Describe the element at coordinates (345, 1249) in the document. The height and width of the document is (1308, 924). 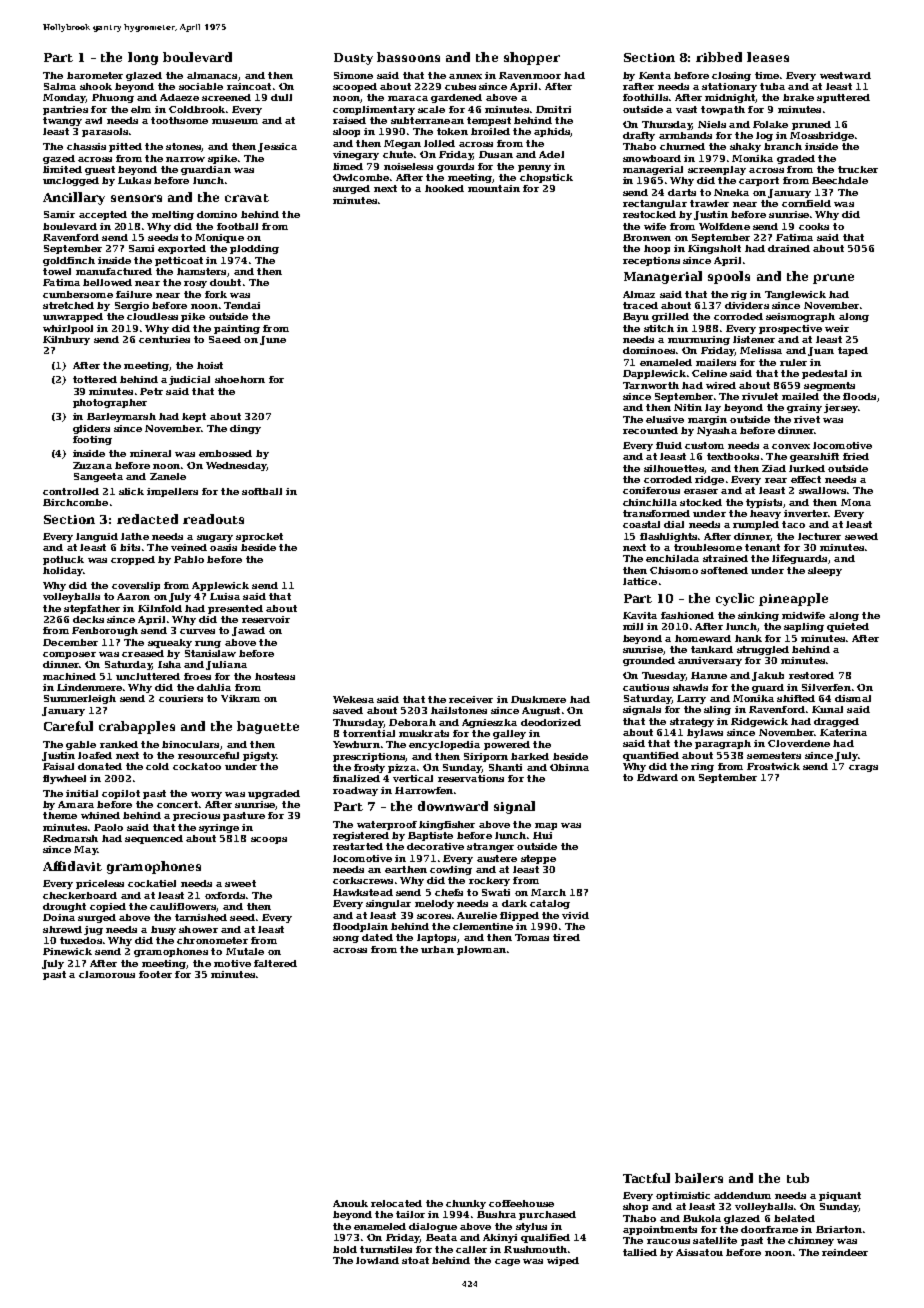
I see `bold` at that location.
